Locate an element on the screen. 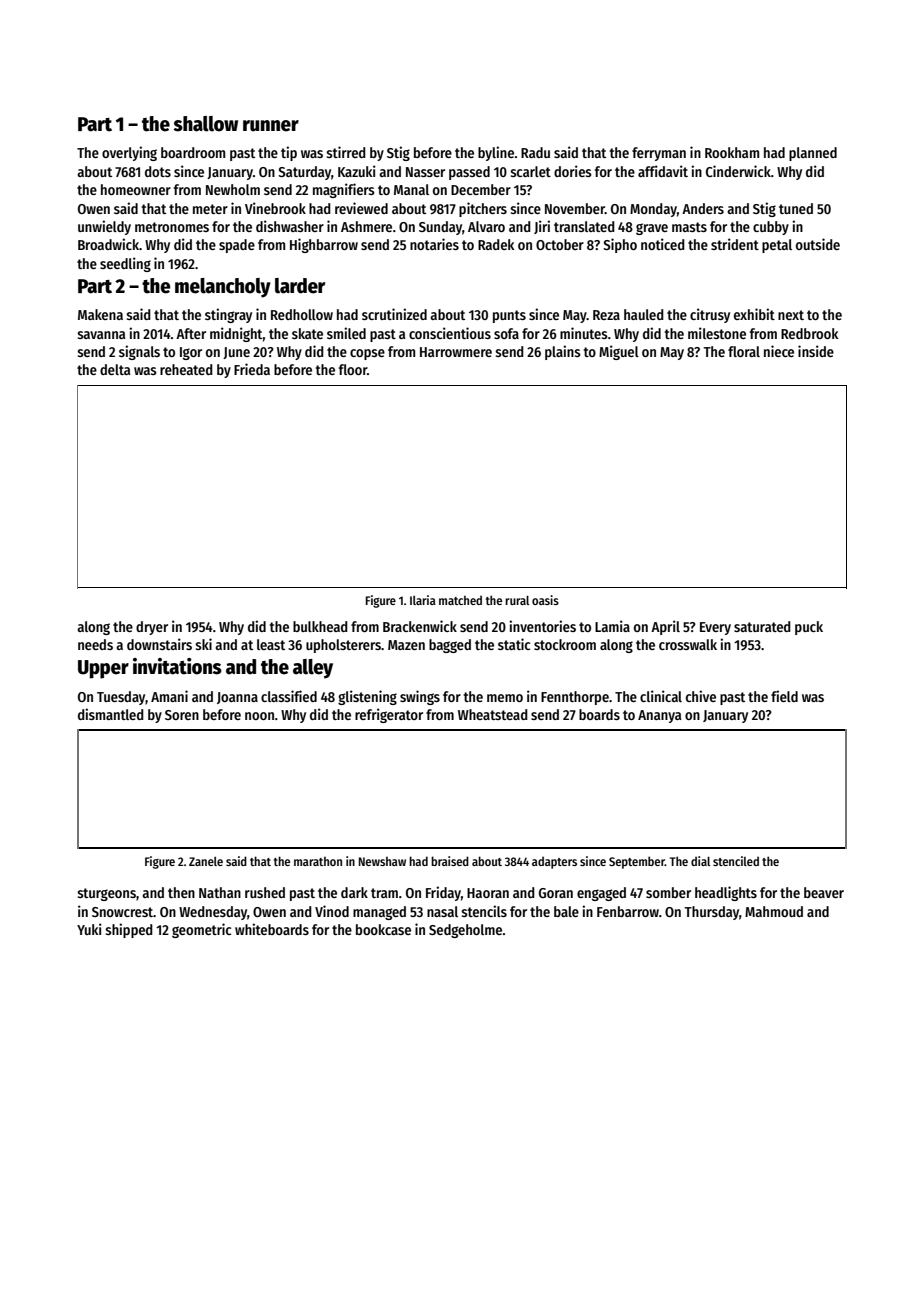 This screenshot has width=924, height=1308. stirred is located at coordinates (346, 152).
